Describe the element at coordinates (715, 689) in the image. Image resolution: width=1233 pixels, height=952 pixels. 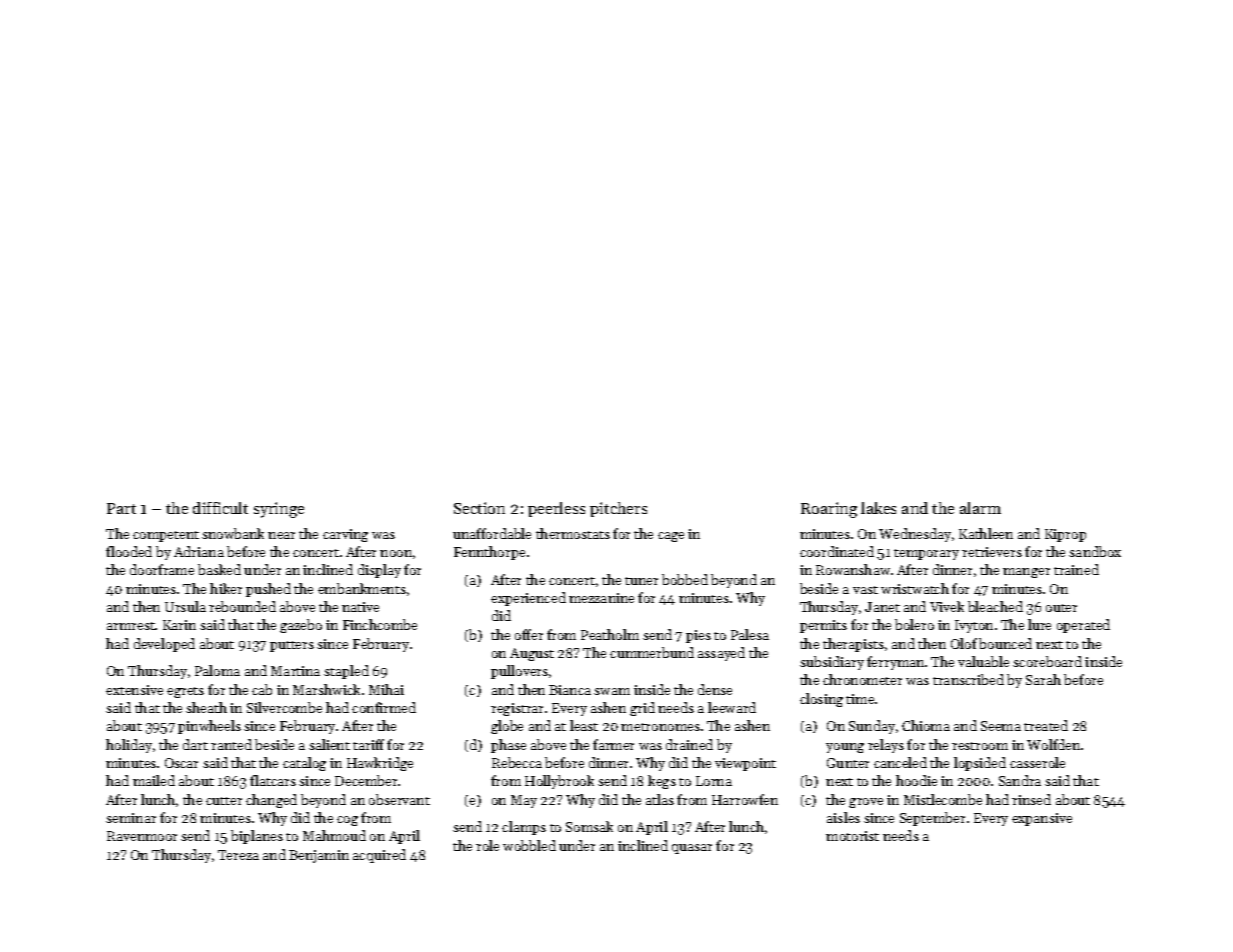
I see `dense` at that location.
